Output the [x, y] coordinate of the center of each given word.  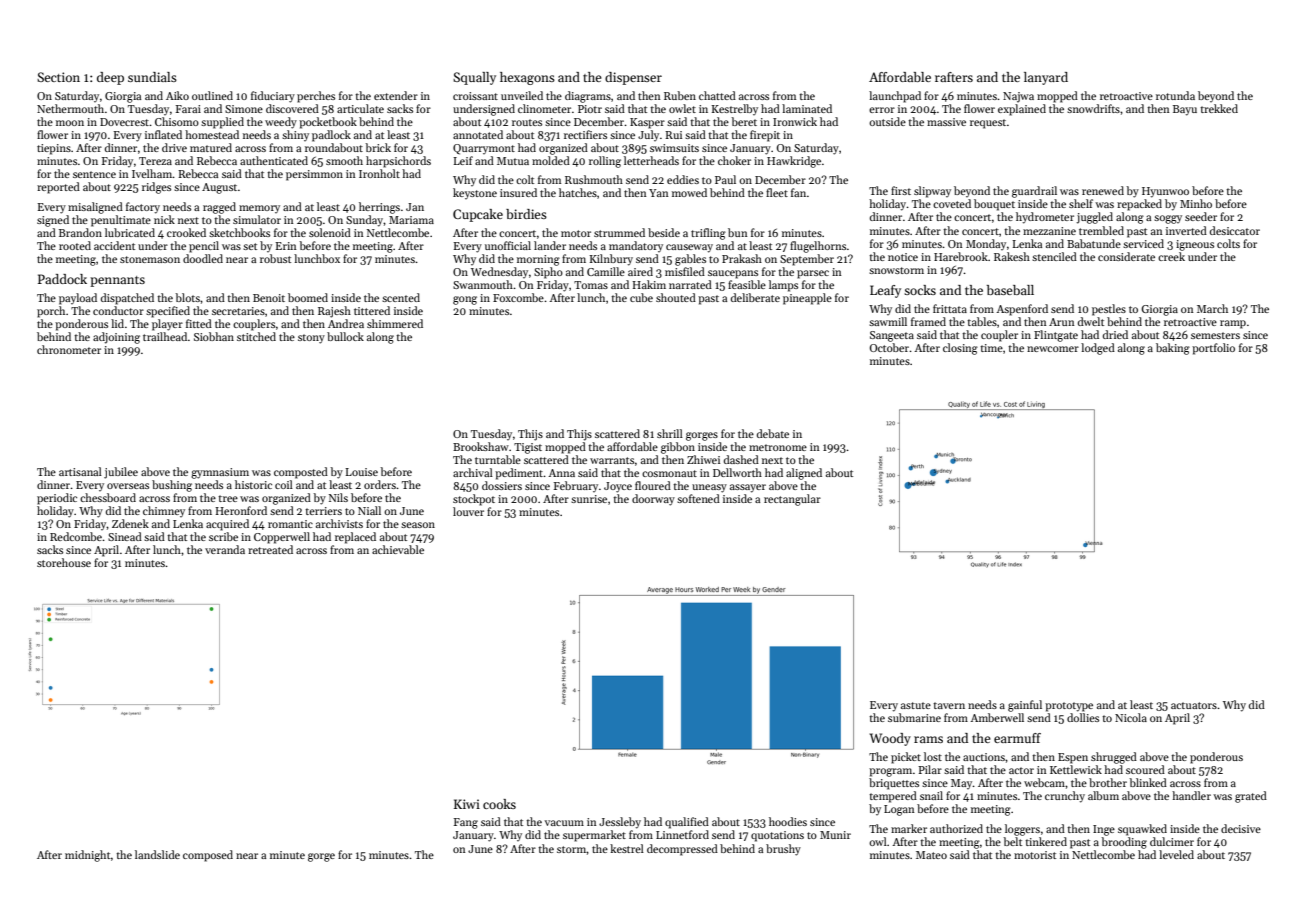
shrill [670, 433]
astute [916, 705]
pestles [1109, 310]
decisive [1241, 828]
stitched [256, 336]
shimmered [395, 323]
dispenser [633, 78]
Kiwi [467, 804]
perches [316, 97]
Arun [1062, 322]
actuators [1194, 705]
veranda [225, 549]
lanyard [1046, 78]
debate [773, 433]
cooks [499, 804]
